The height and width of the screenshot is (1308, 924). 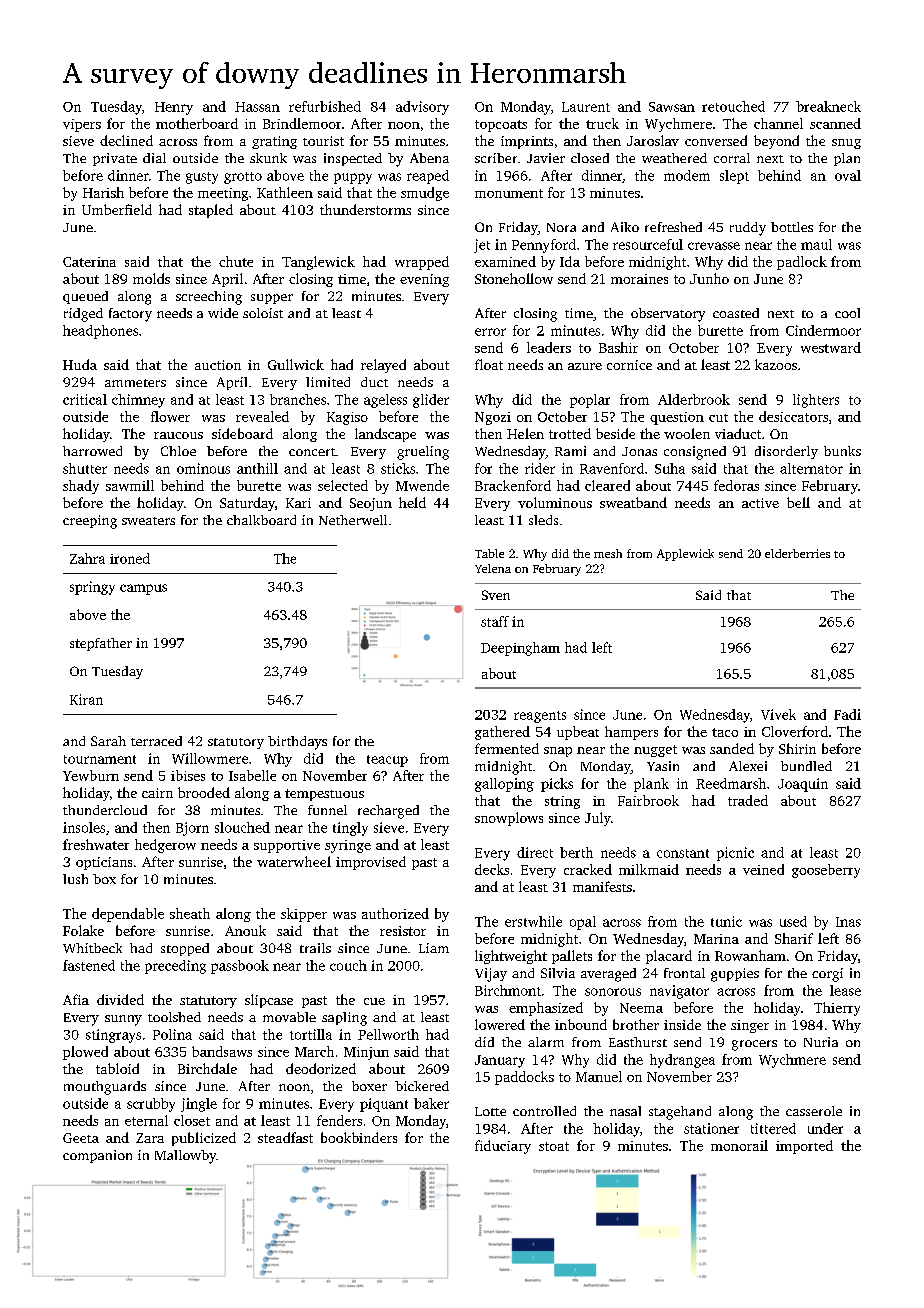 I want to click on Ngozi, so click(x=493, y=418).
